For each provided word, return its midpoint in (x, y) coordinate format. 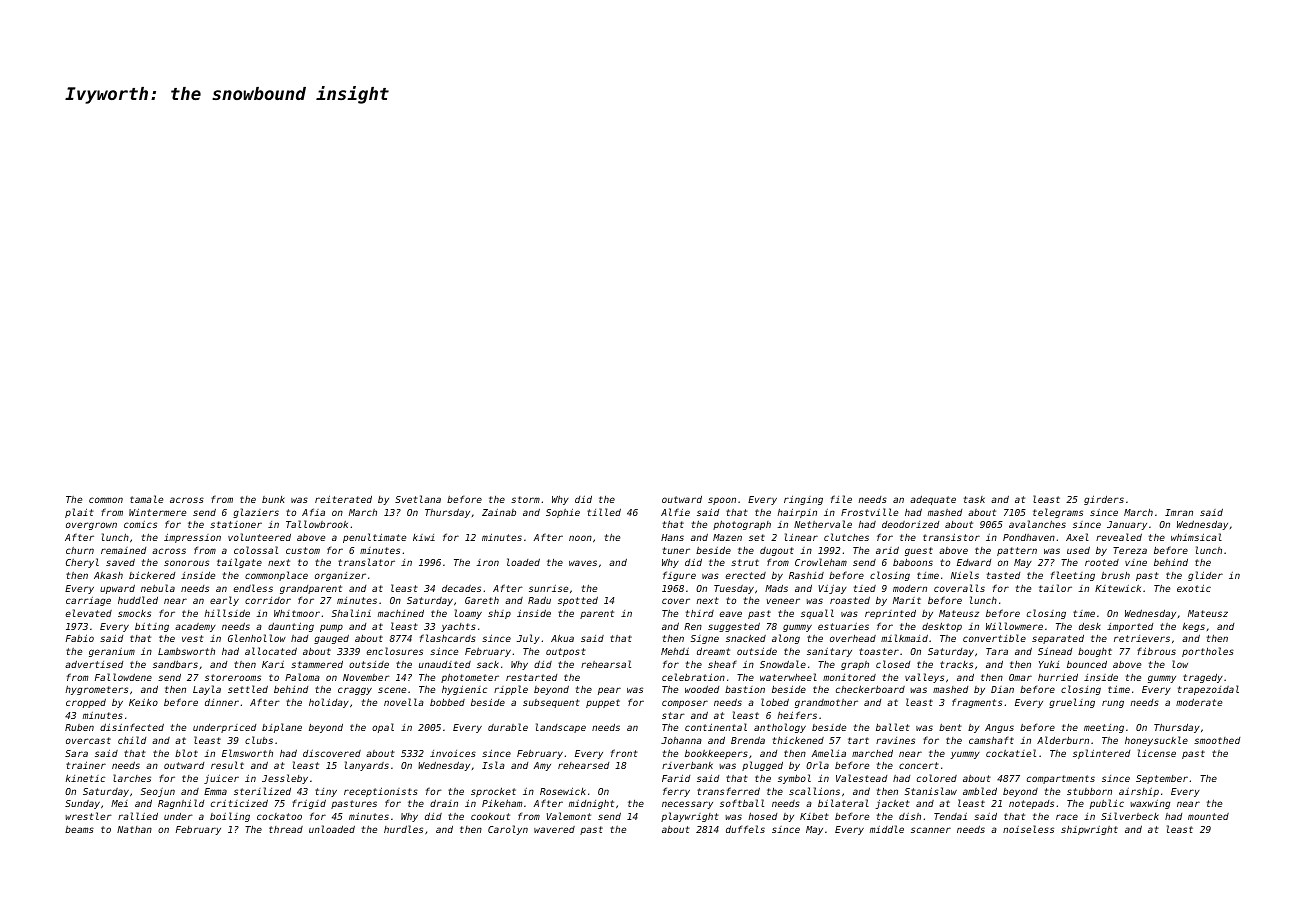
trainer (86, 765)
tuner (676, 550)
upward (117, 589)
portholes (1208, 652)
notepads (1031, 804)
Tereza (1130, 550)
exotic (1194, 588)
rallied (138, 816)
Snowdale (783, 664)
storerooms (233, 677)
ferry (676, 792)
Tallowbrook (317, 524)
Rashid (806, 575)
